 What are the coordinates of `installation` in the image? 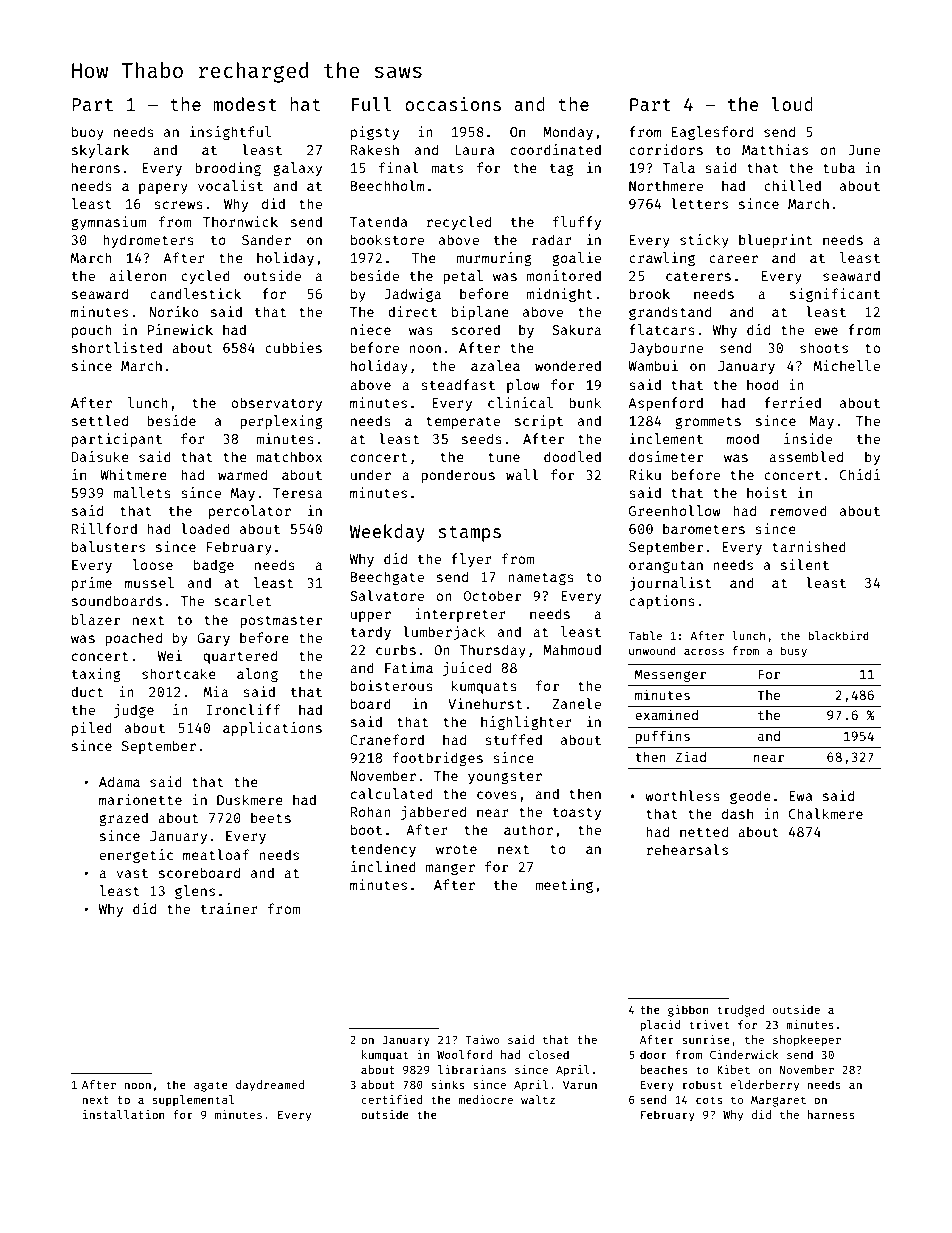 It's located at (124, 1114).
